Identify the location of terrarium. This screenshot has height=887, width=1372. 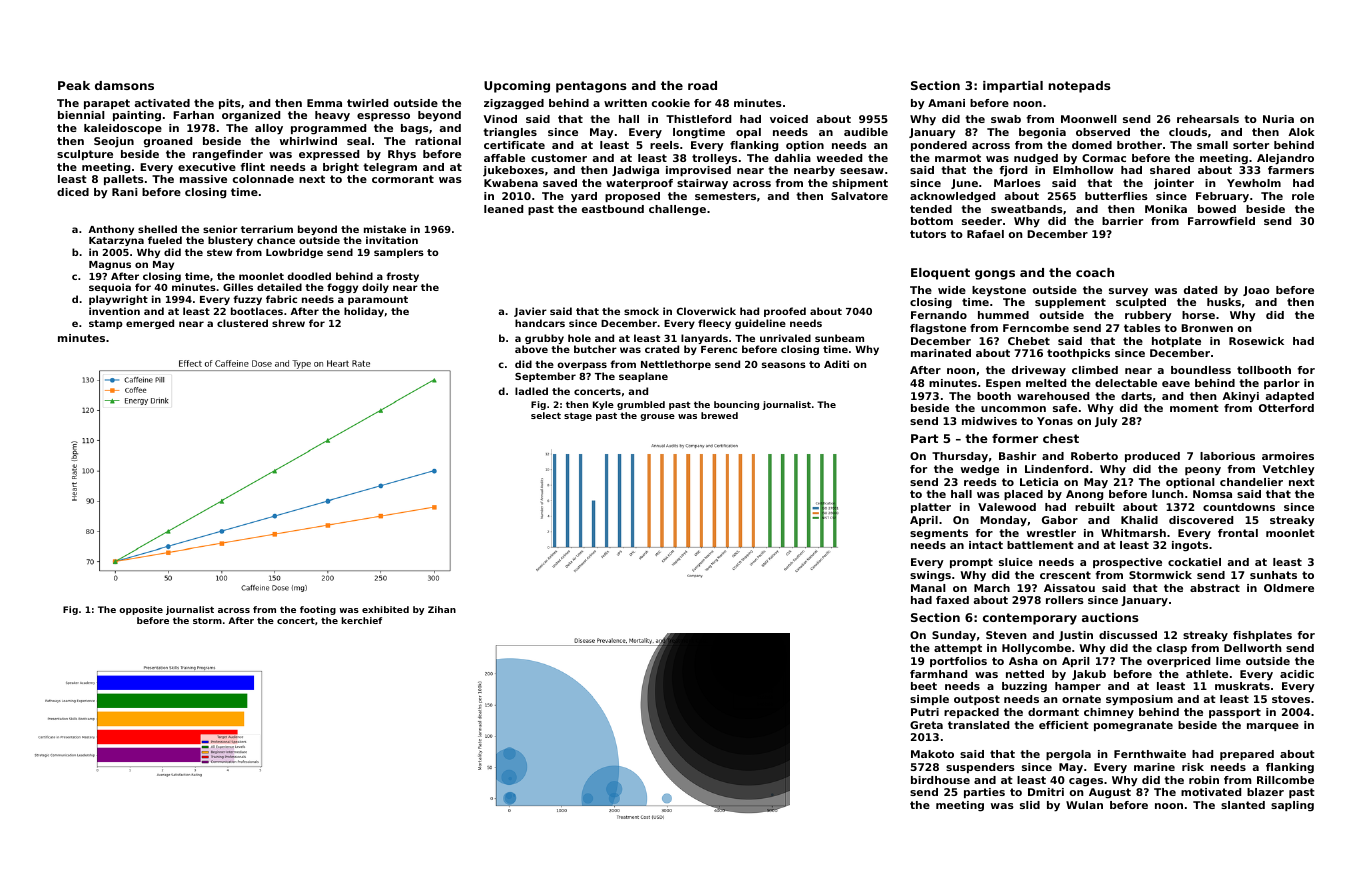
(267, 229).
